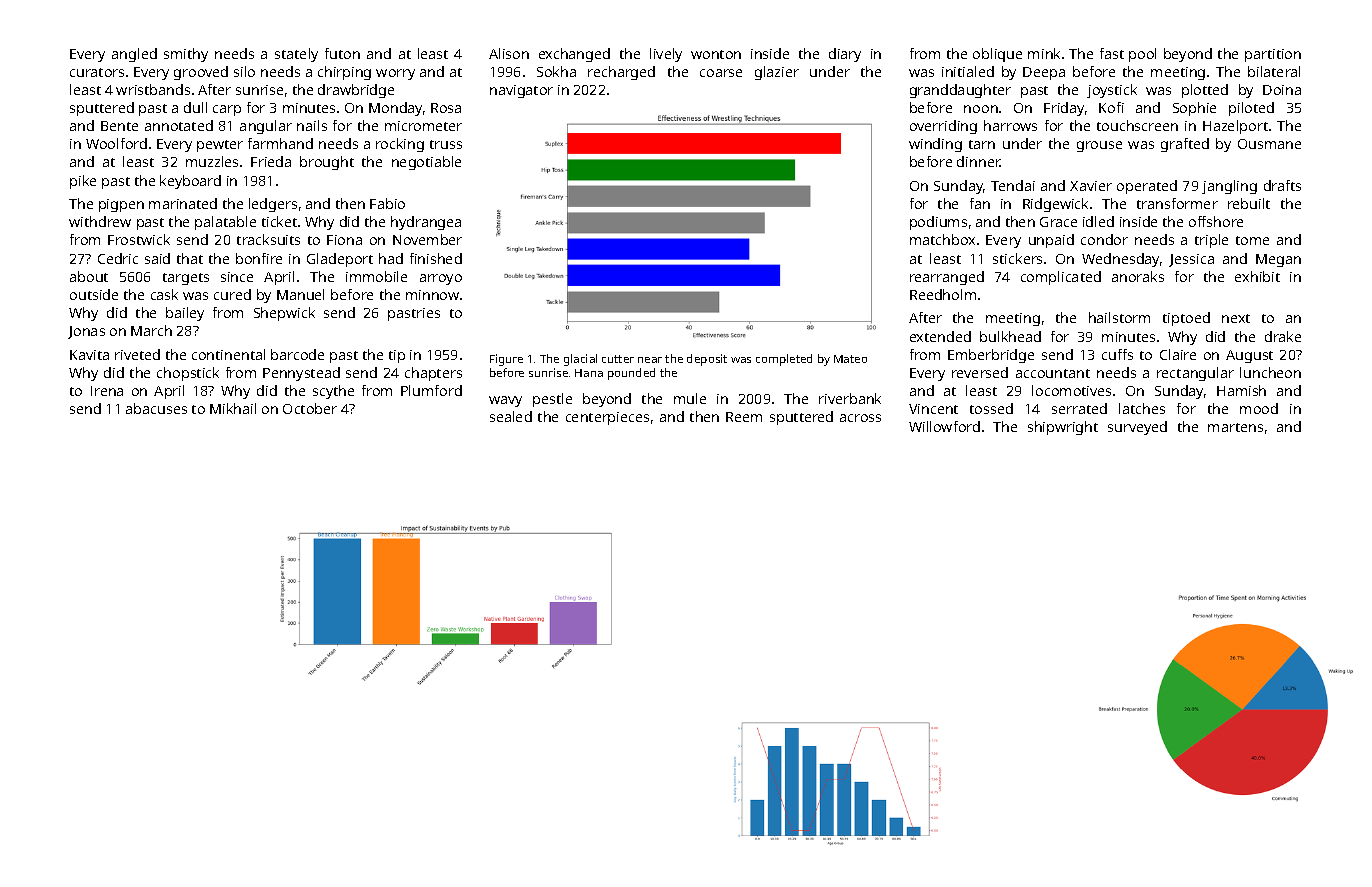 Image resolution: width=1372 pixels, height=887 pixels. What do you see at coordinates (121, 205) in the image?
I see `pigpen` at bounding box center [121, 205].
